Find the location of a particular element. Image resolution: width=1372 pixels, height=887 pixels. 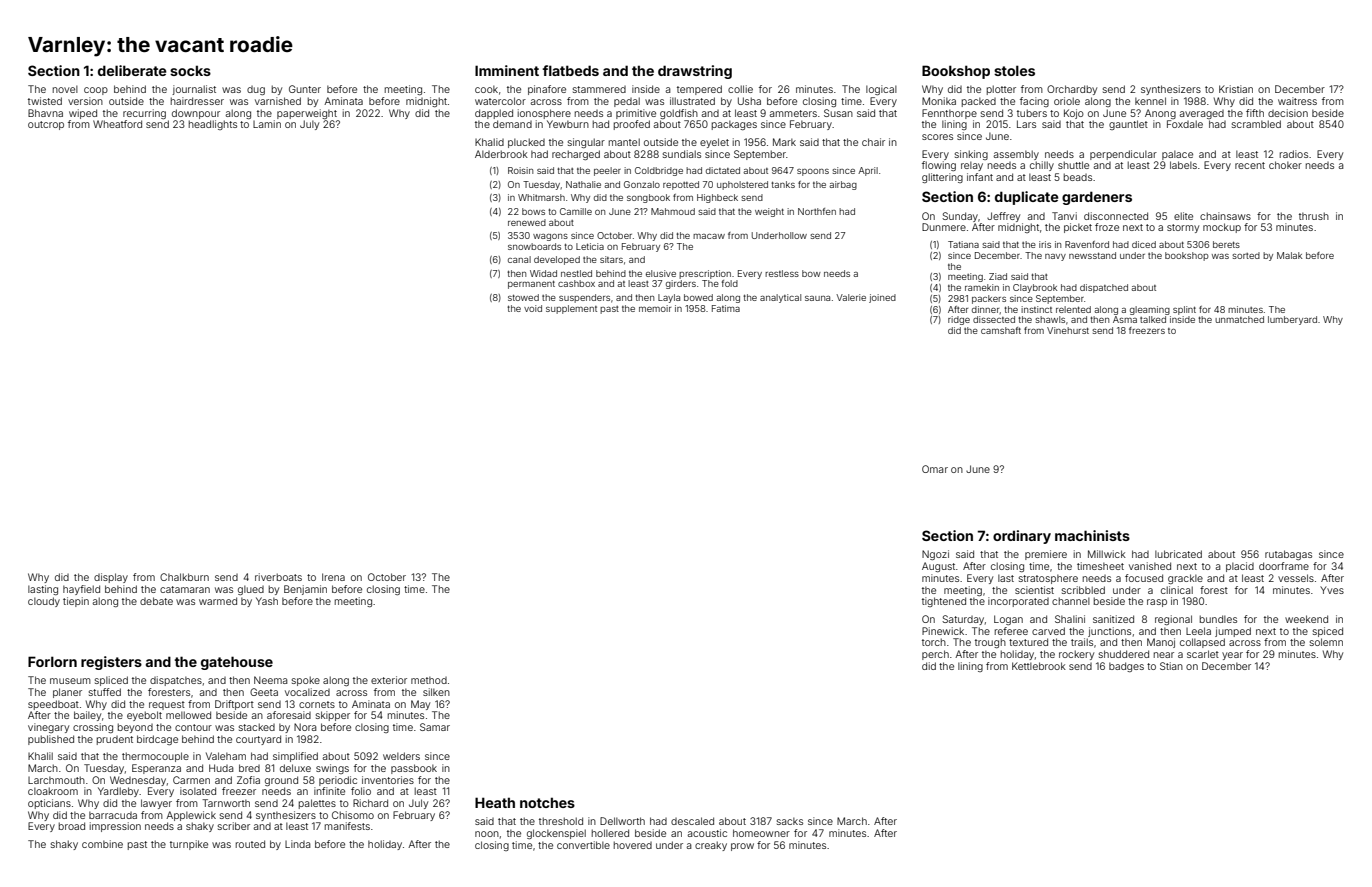

camshaft is located at coordinates (1001, 330).
